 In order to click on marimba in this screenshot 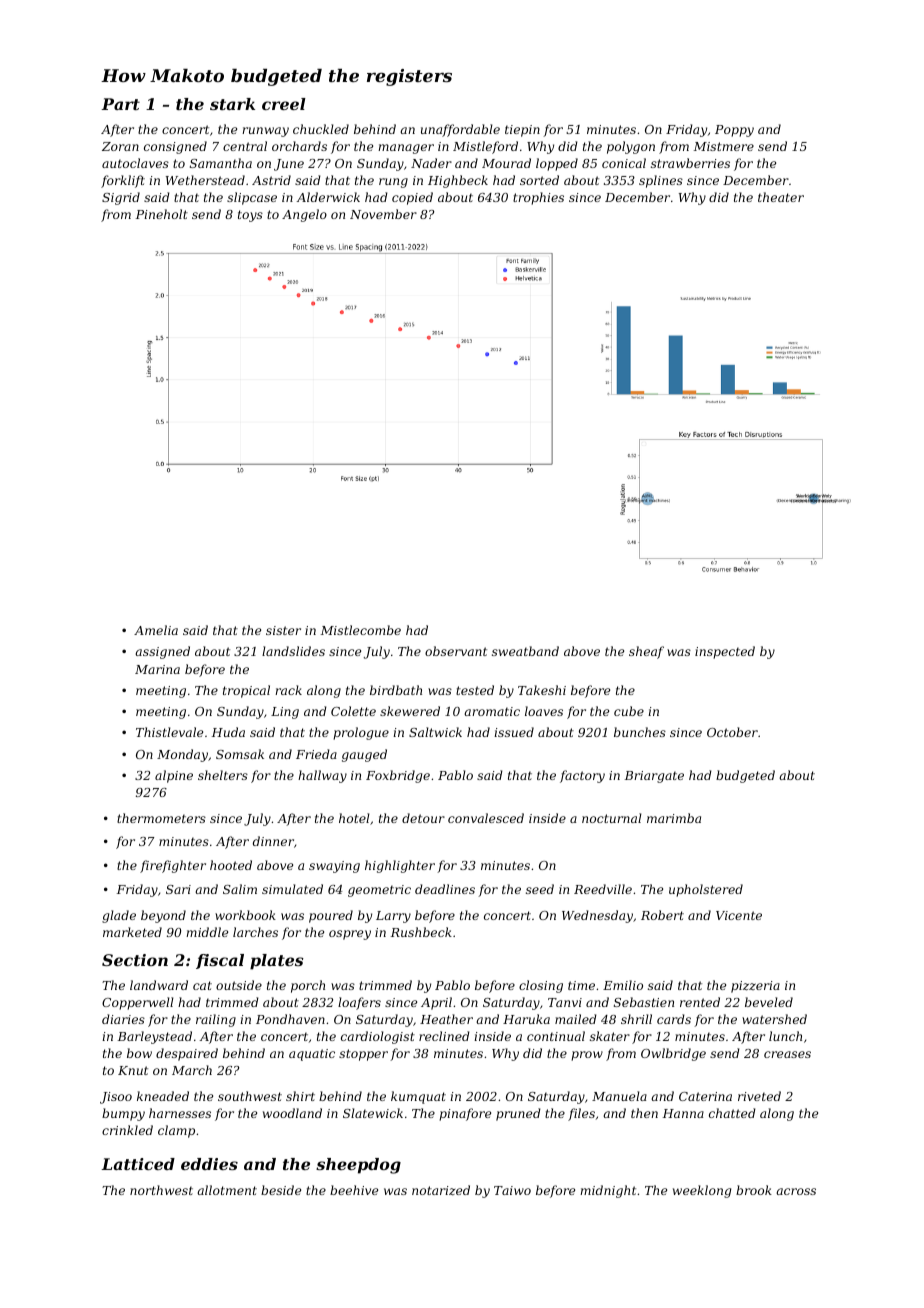, I will do `click(674, 818)`.
